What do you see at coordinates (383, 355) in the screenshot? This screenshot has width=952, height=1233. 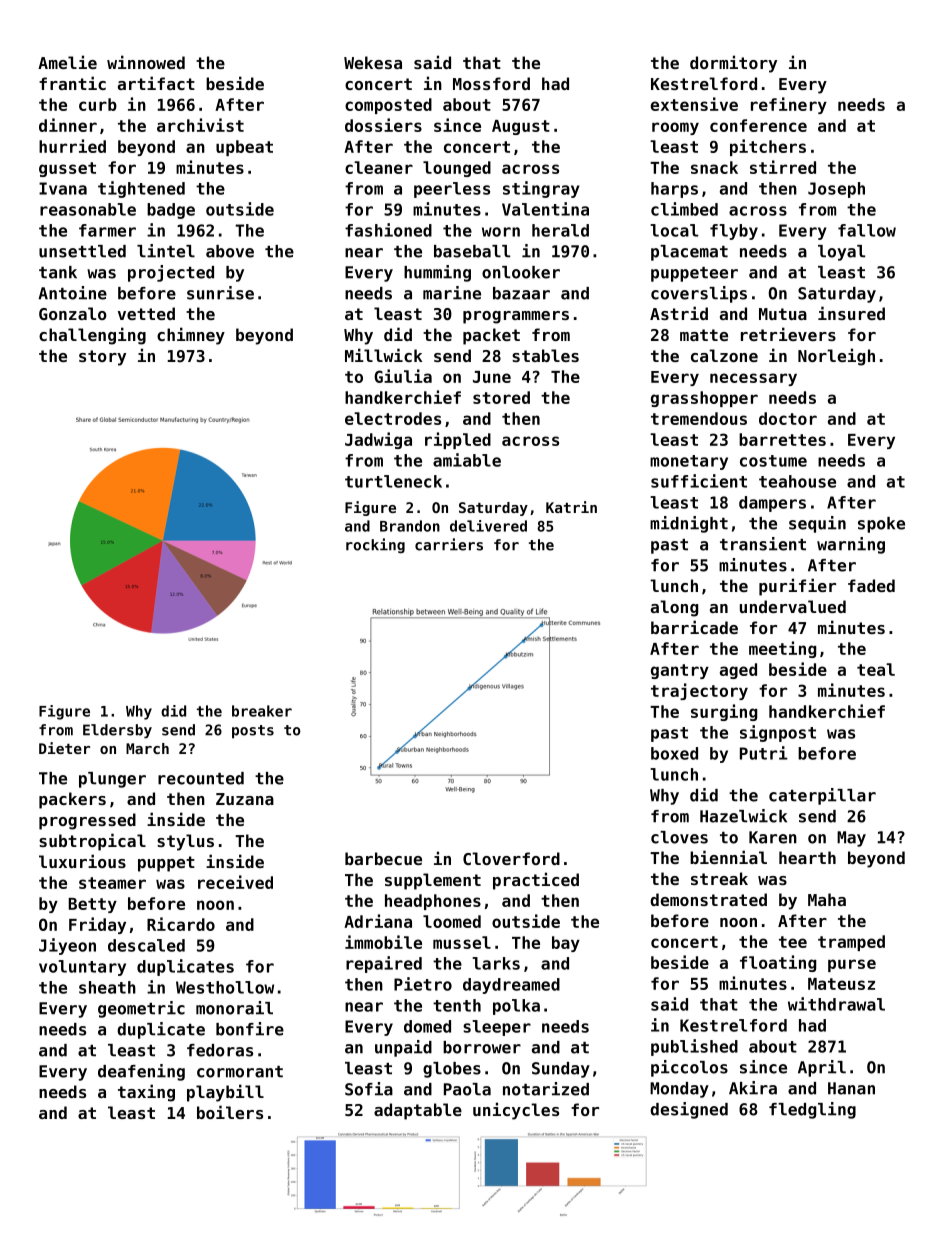 I see `Millwick` at bounding box center [383, 355].
